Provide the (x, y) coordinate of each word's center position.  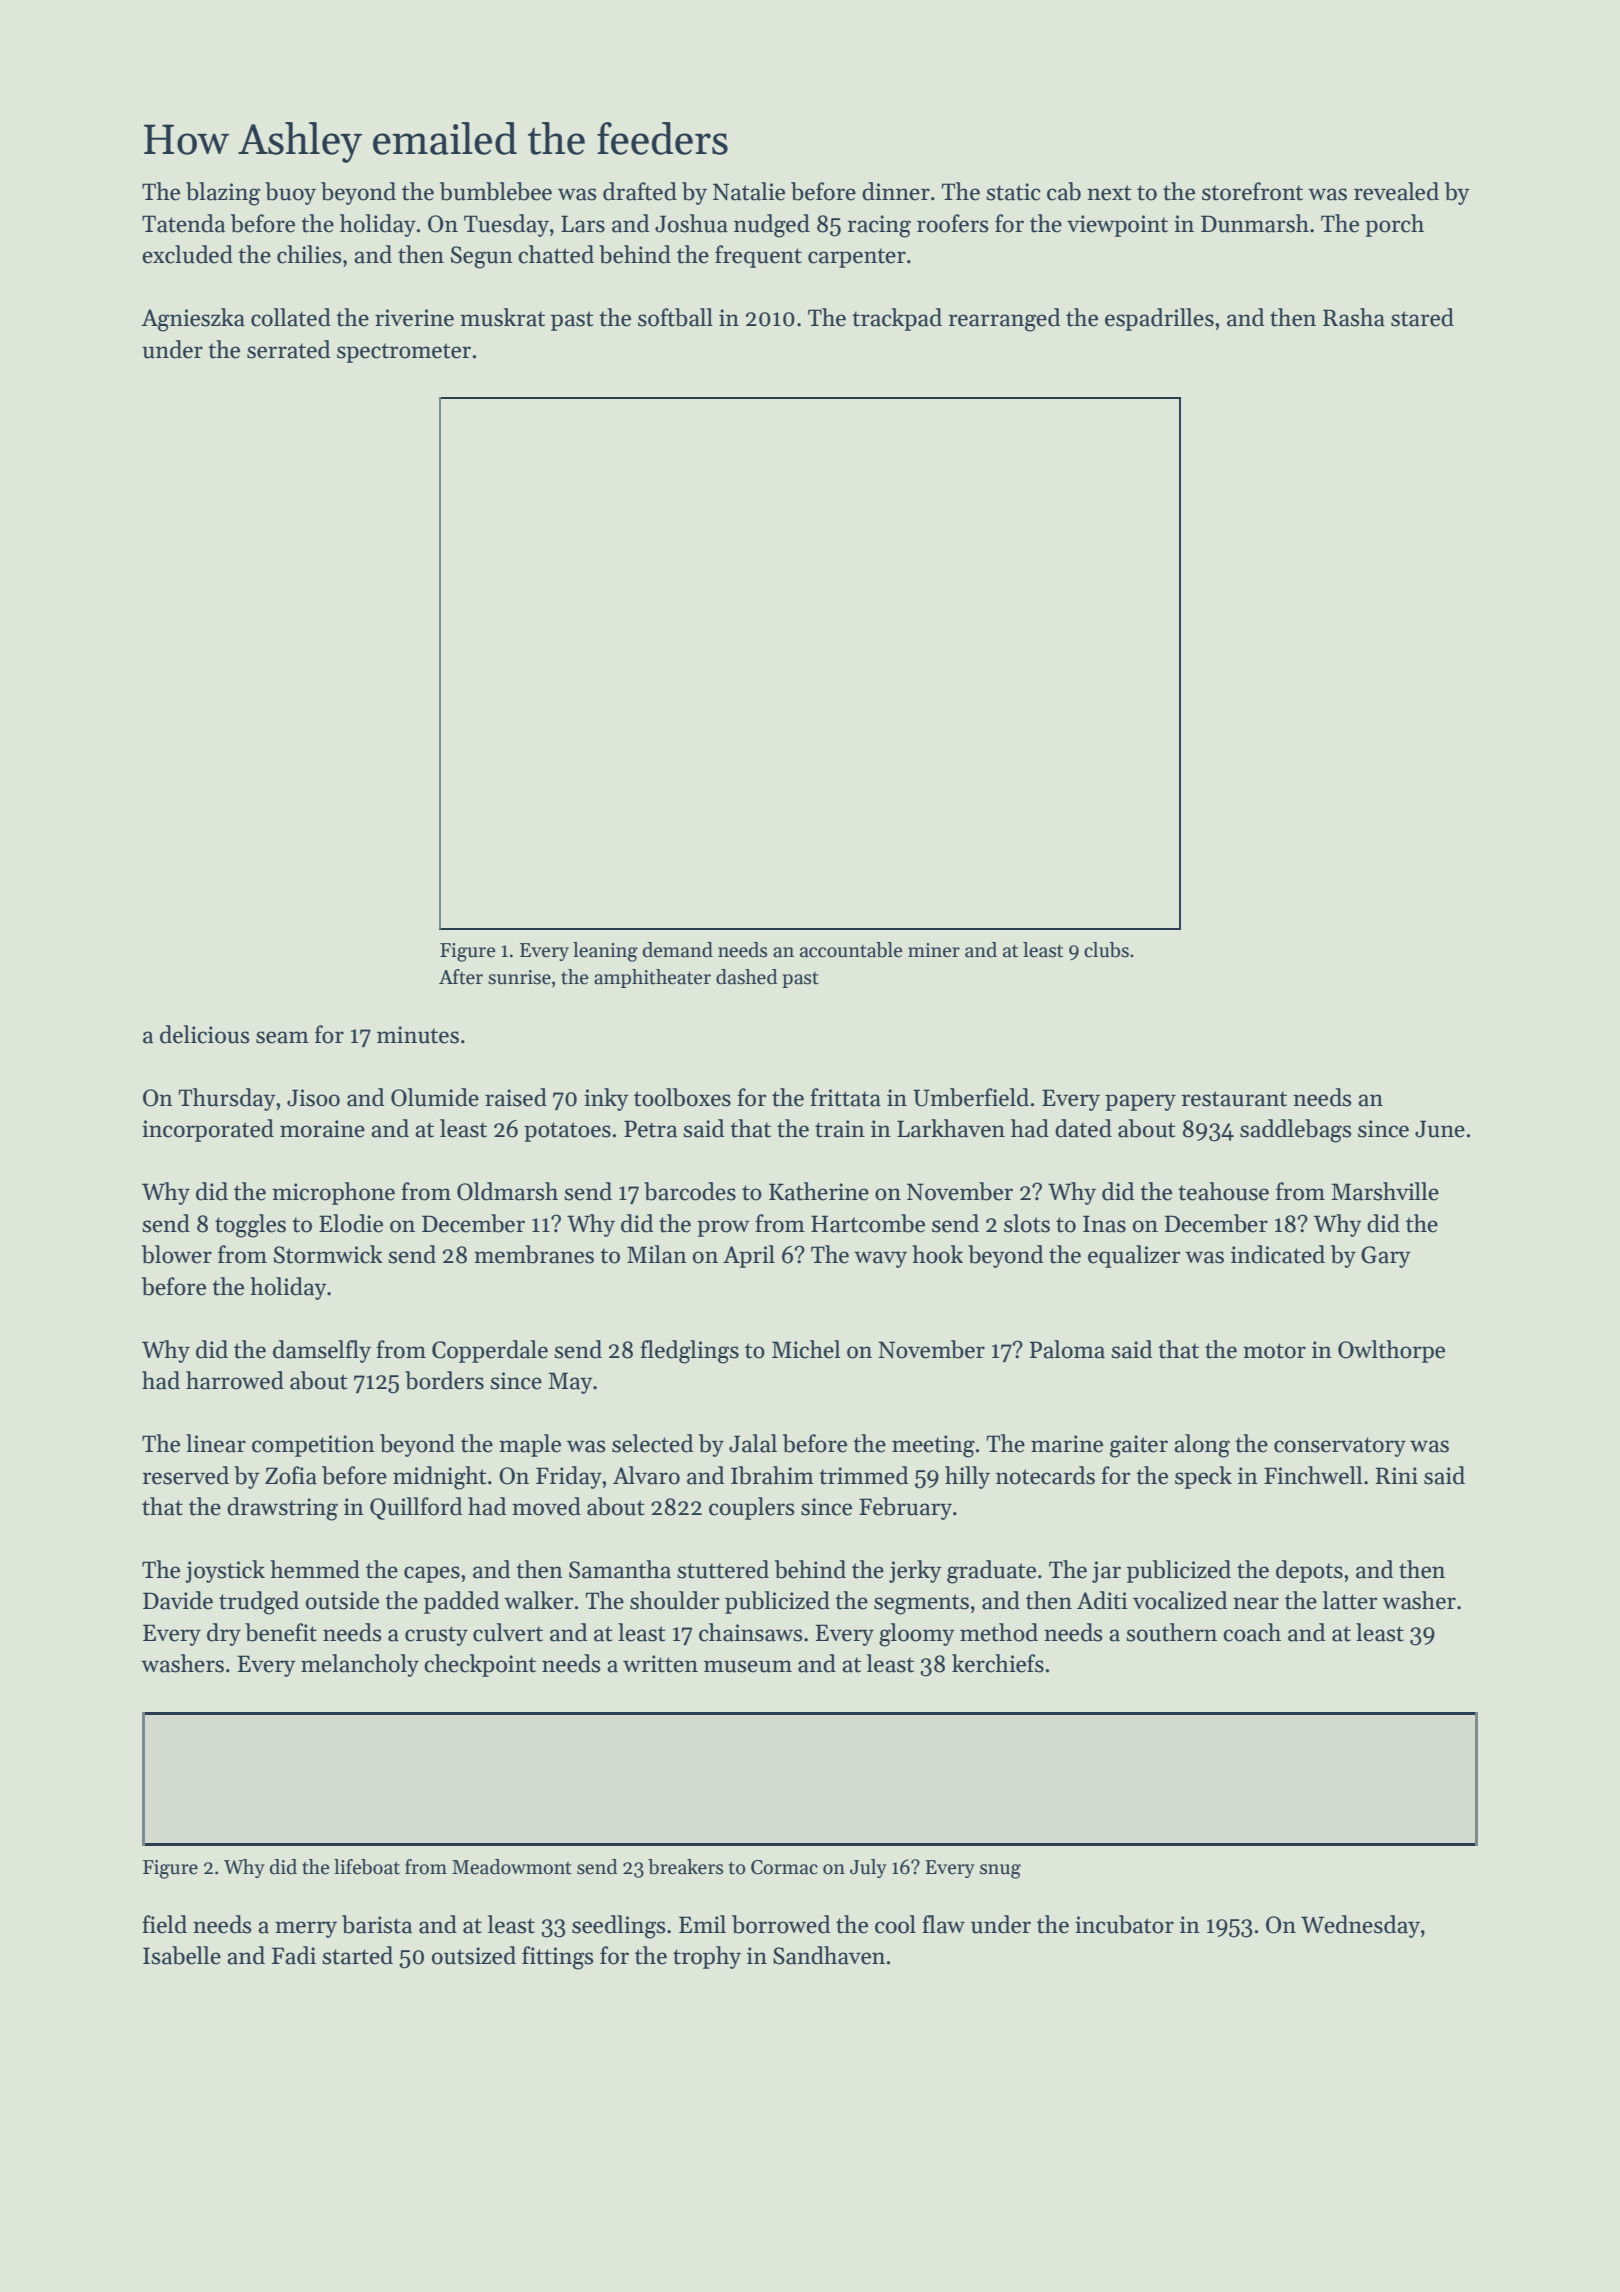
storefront (1252, 191)
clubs (1106, 950)
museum (748, 1666)
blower (177, 1254)
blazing (223, 194)
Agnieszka (193, 320)
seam (282, 1037)
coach (1252, 1632)
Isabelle (182, 1955)
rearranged (1004, 320)
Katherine (819, 1191)
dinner (896, 191)
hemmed (315, 1569)
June (1440, 1129)
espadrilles (1159, 319)
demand (678, 950)
